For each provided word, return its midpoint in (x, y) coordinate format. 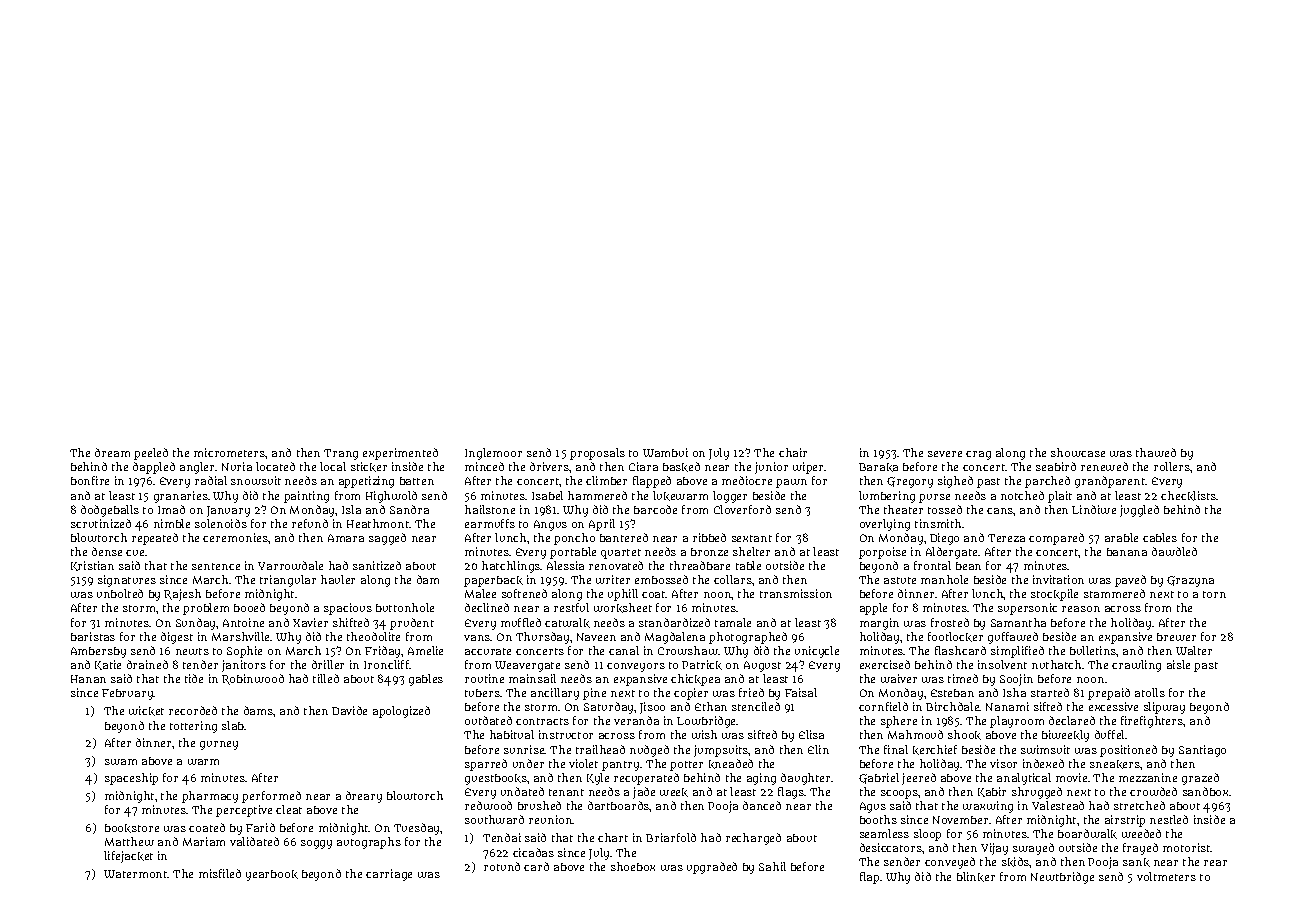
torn (1214, 594)
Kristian (92, 566)
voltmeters (1166, 876)
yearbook (272, 875)
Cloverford (742, 509)
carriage (389, 875)
